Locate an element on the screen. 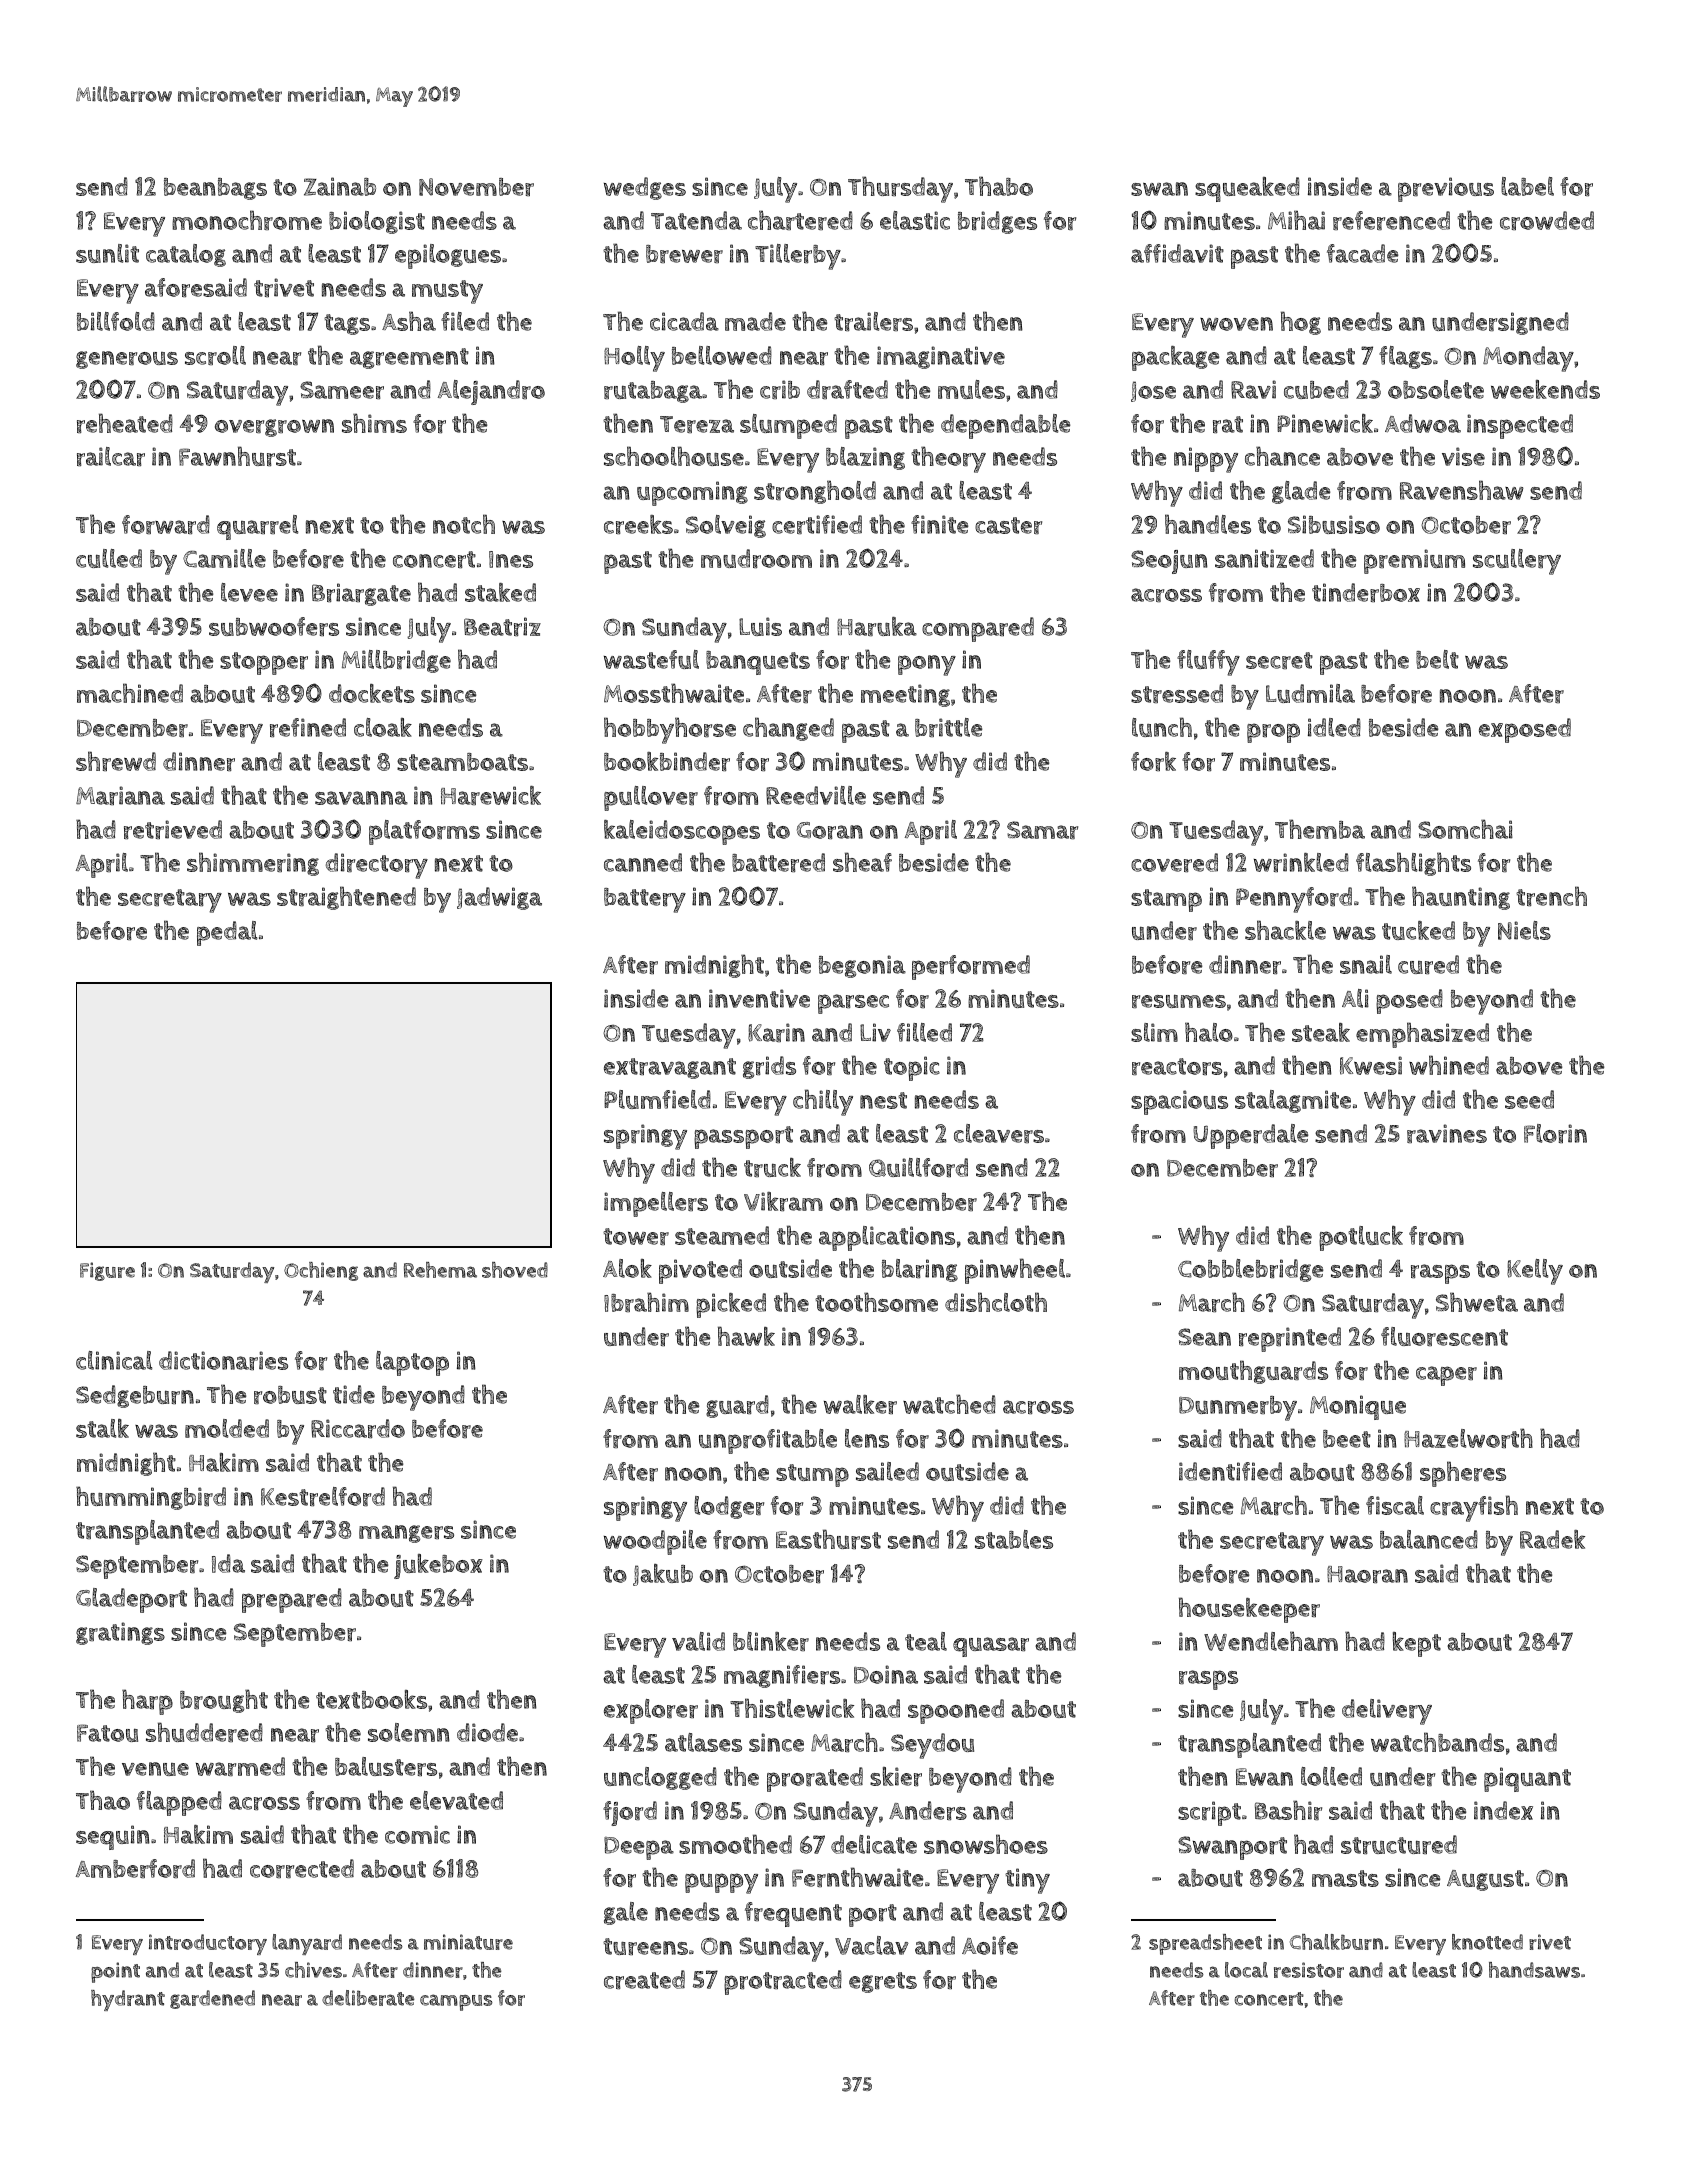 The height and width of the screenshot is (2178, 1683). biologist is located at coordinates (377, 222).
